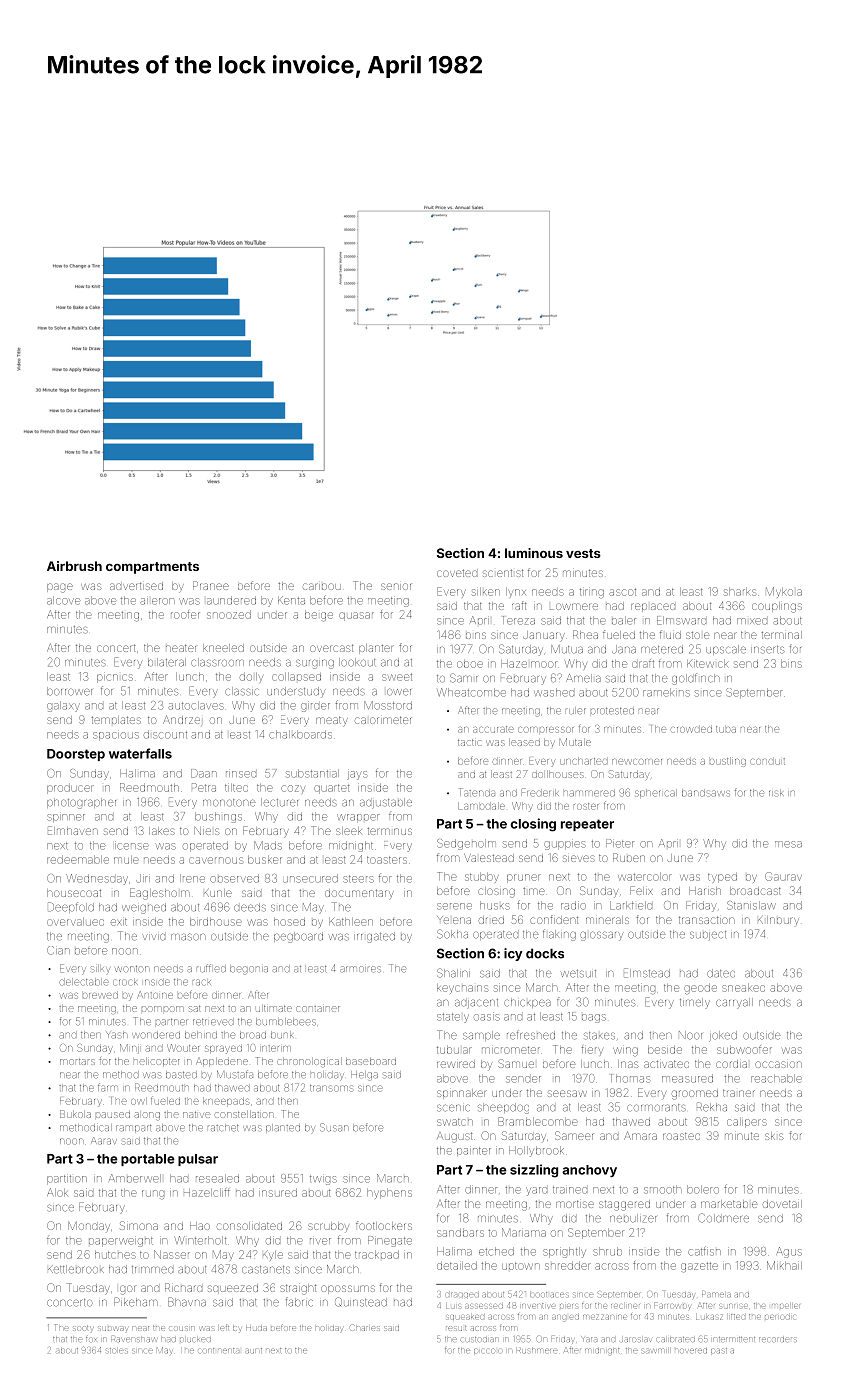  What do you see at coordinates (396, 586) in the document?
I see `senior` at bounding box center [396, 586].
